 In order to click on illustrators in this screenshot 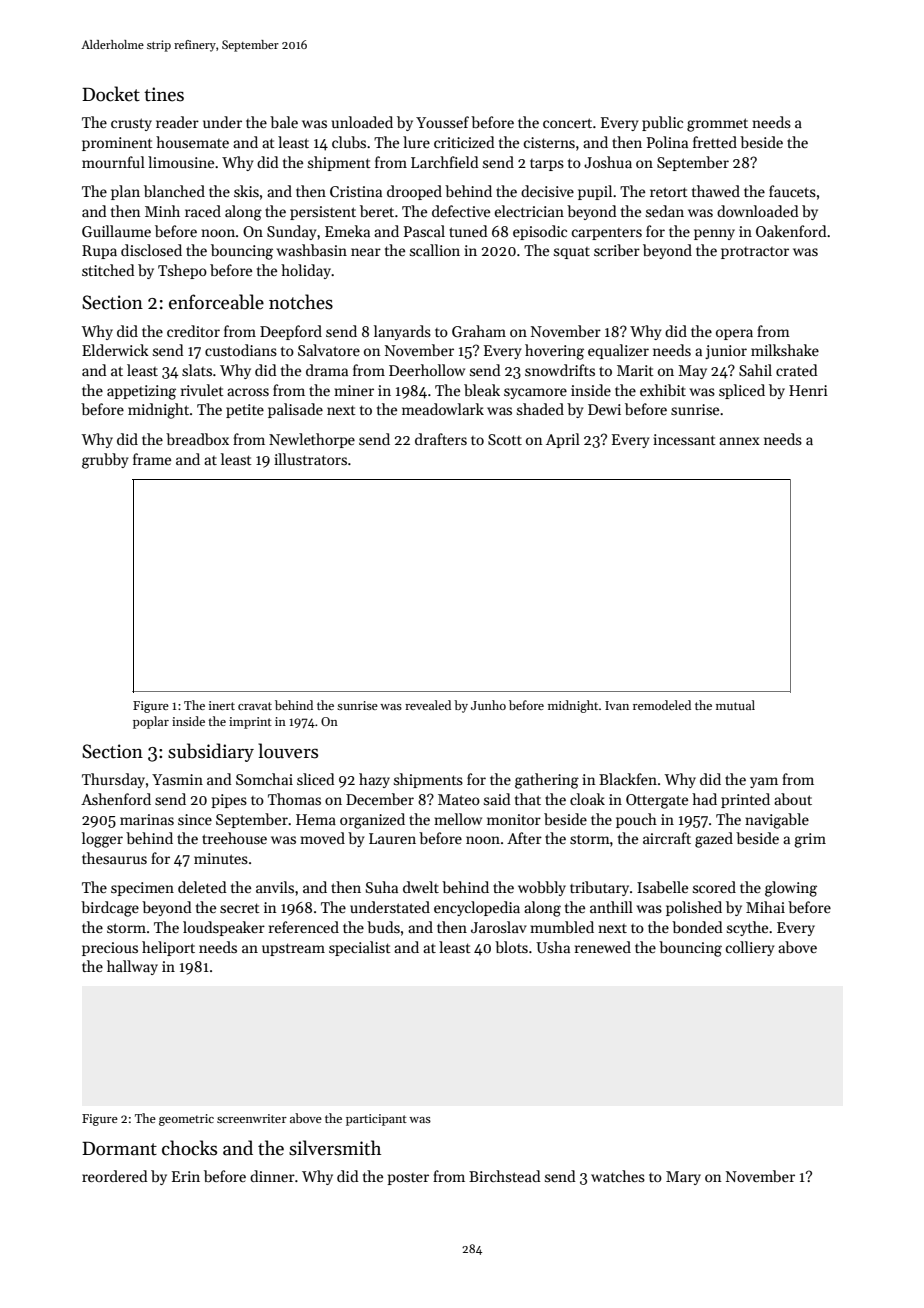, I will do `click(310, 459)`.
